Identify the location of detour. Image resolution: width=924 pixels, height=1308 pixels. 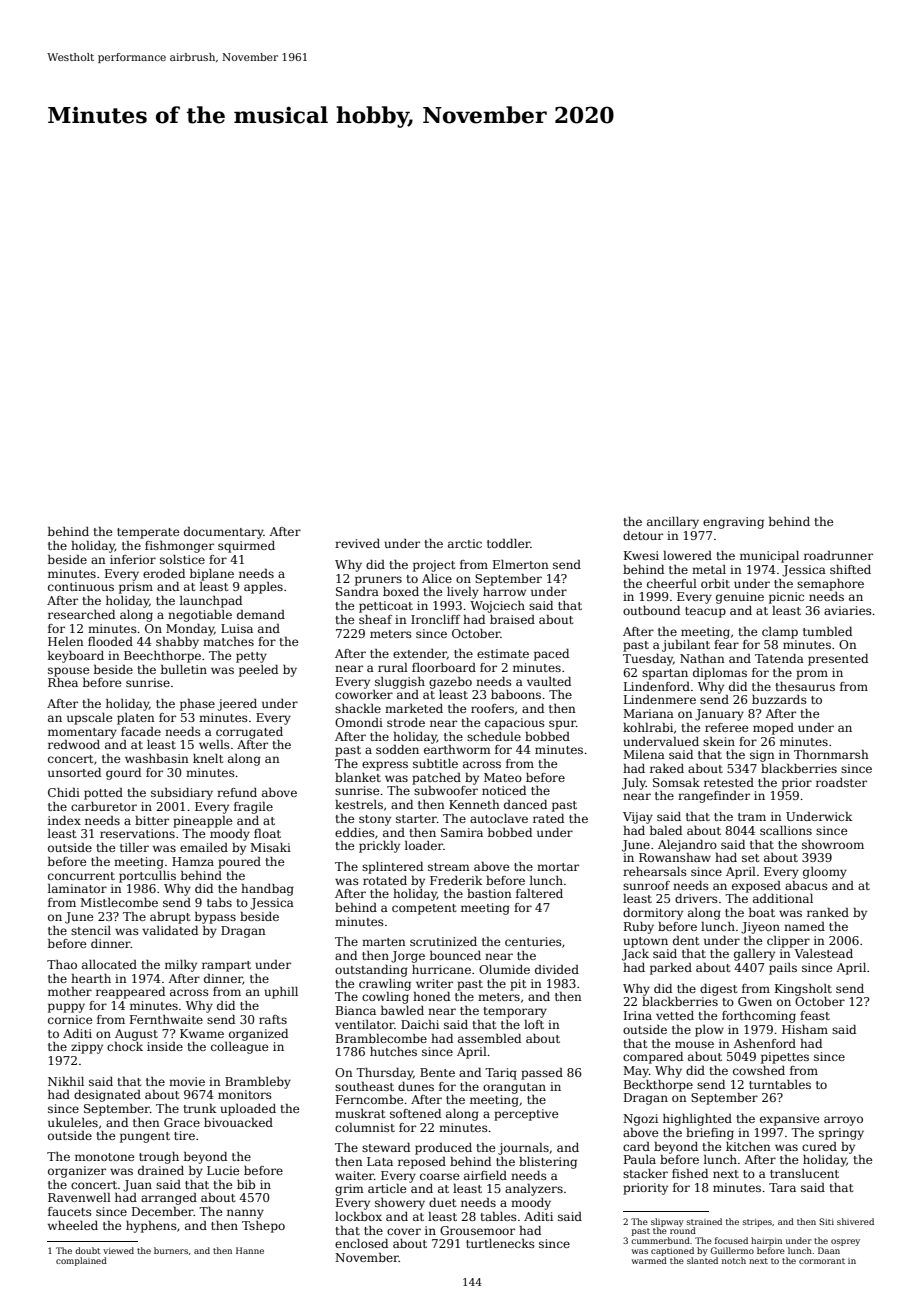
(643, 535).
